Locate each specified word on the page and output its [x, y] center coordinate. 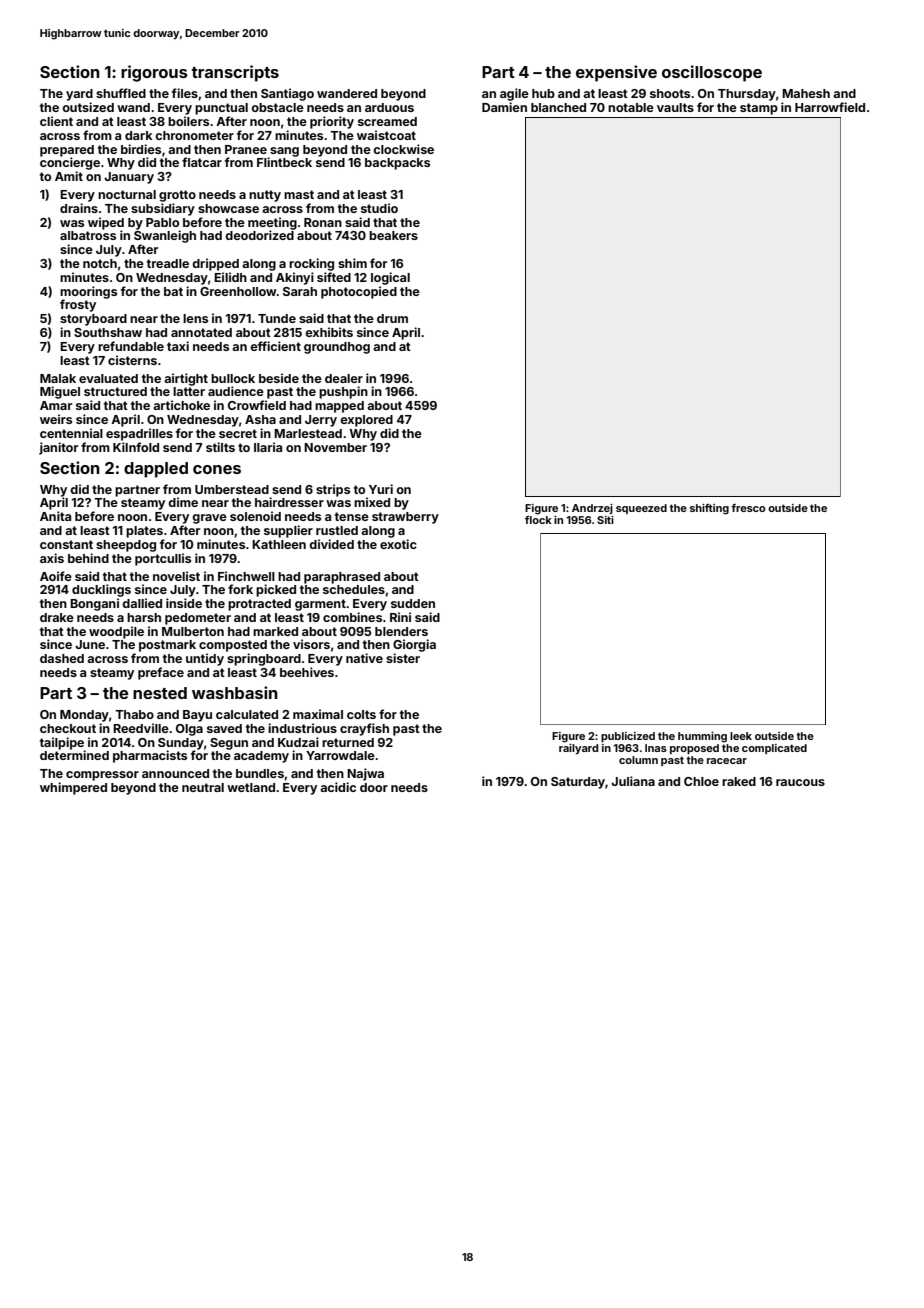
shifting [709, 509]
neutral [203, 787]
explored [366, 421]
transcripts [235, 73]
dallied [142, 603]
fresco [748, 508]
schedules [354, 589]
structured [115, 391]
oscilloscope [712, 73]
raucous [800, 782]
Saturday [578, 783]
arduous [389, 107]
